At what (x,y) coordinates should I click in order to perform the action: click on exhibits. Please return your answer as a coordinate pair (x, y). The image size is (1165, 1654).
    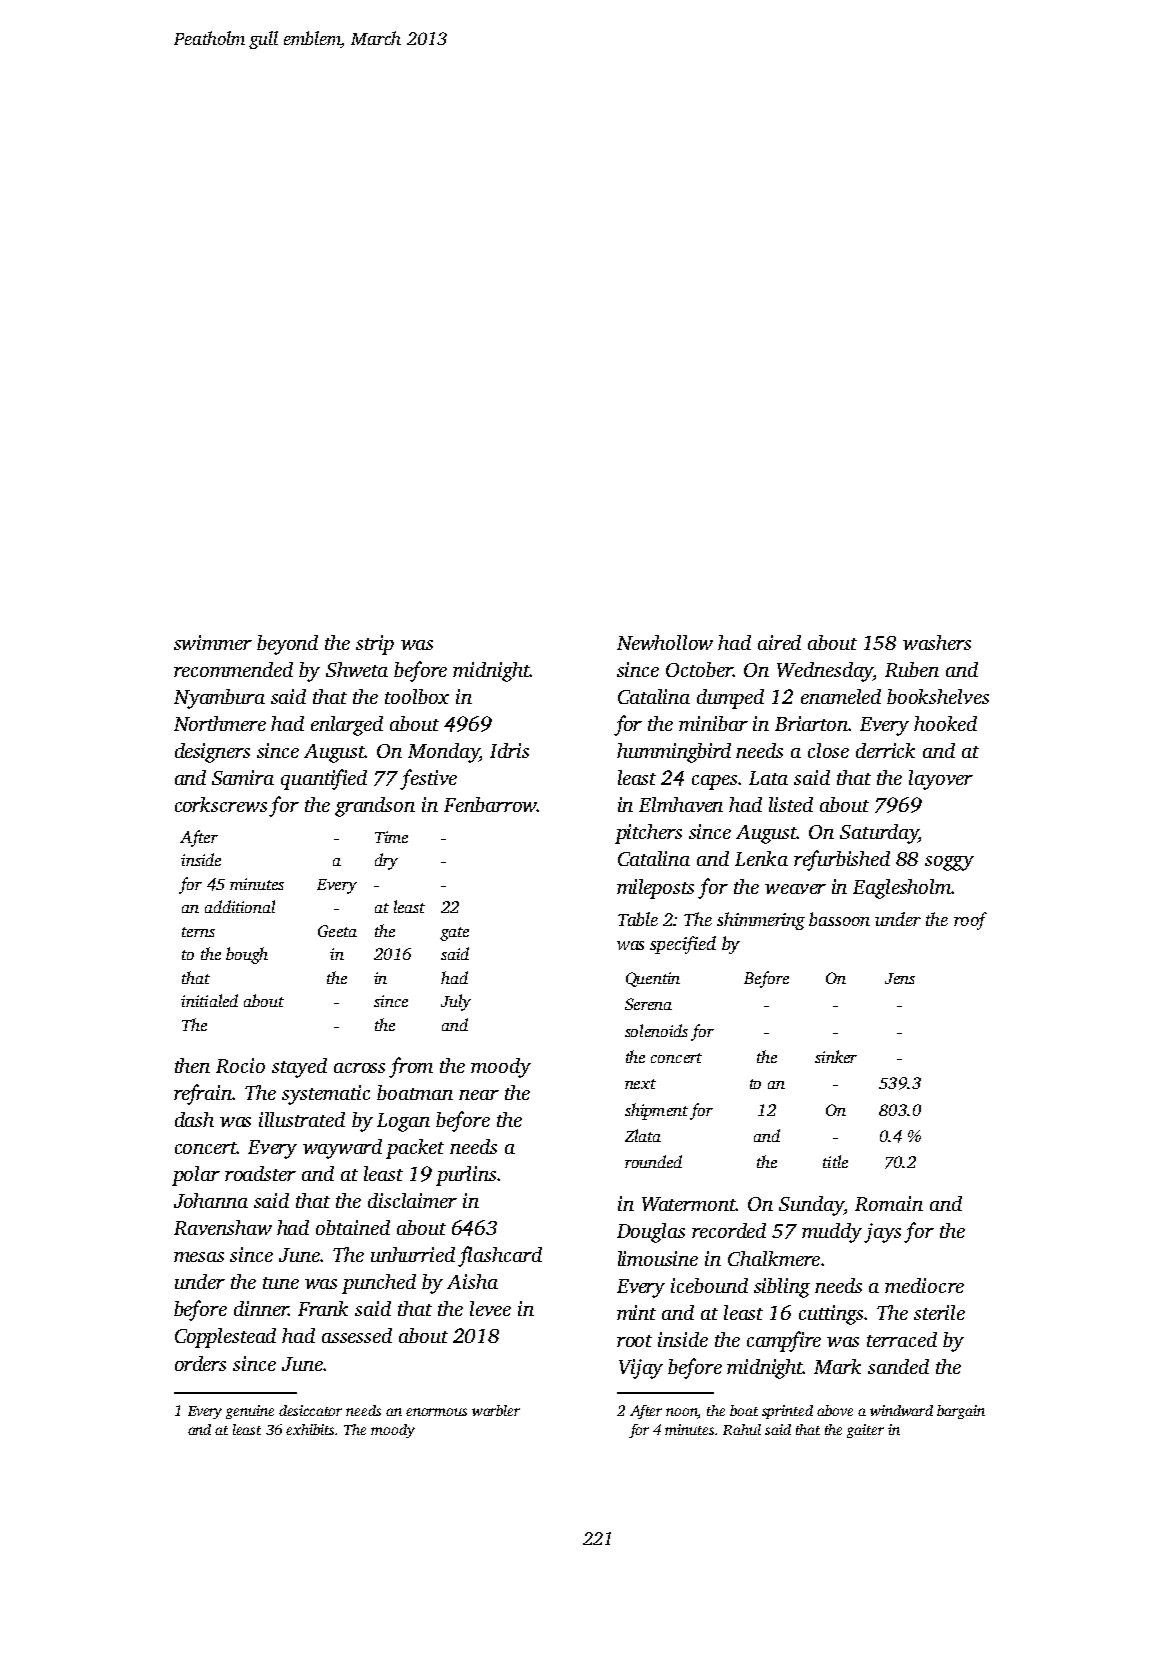
    Looking at the image, I should click on (310, 1429).
